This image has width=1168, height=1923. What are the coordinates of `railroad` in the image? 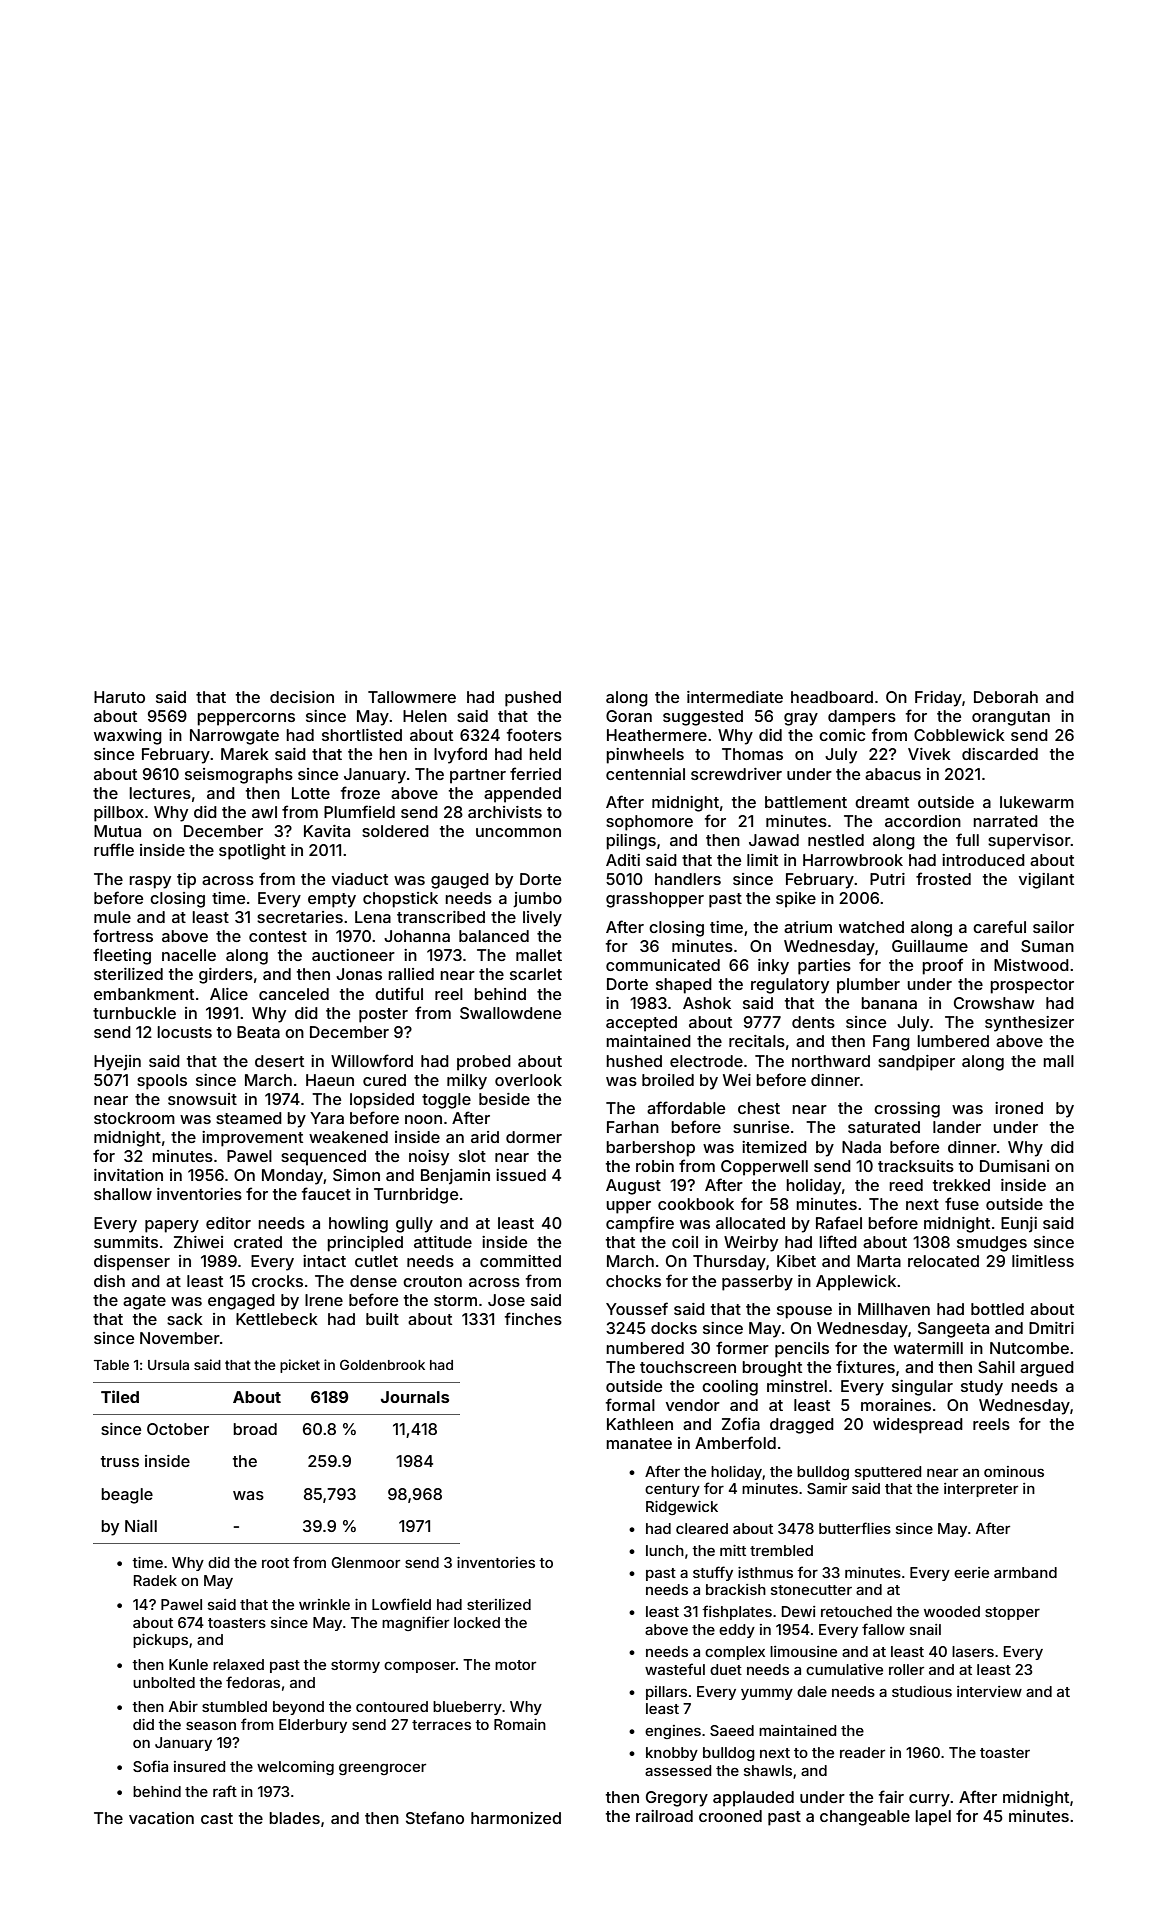 It's located at (664, 1816).
